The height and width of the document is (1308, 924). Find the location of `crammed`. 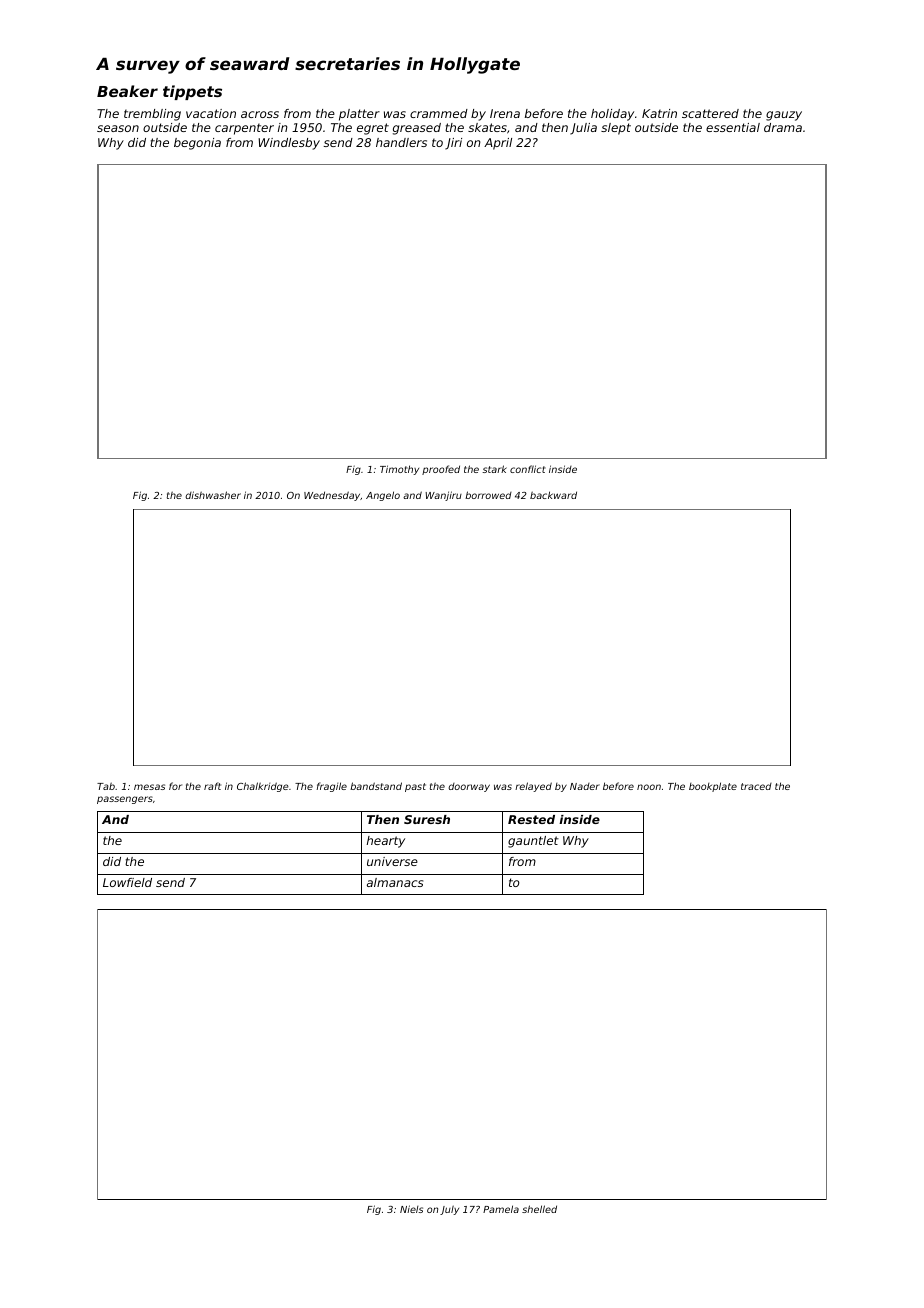

crammed is located at coordinates (439, 113).
